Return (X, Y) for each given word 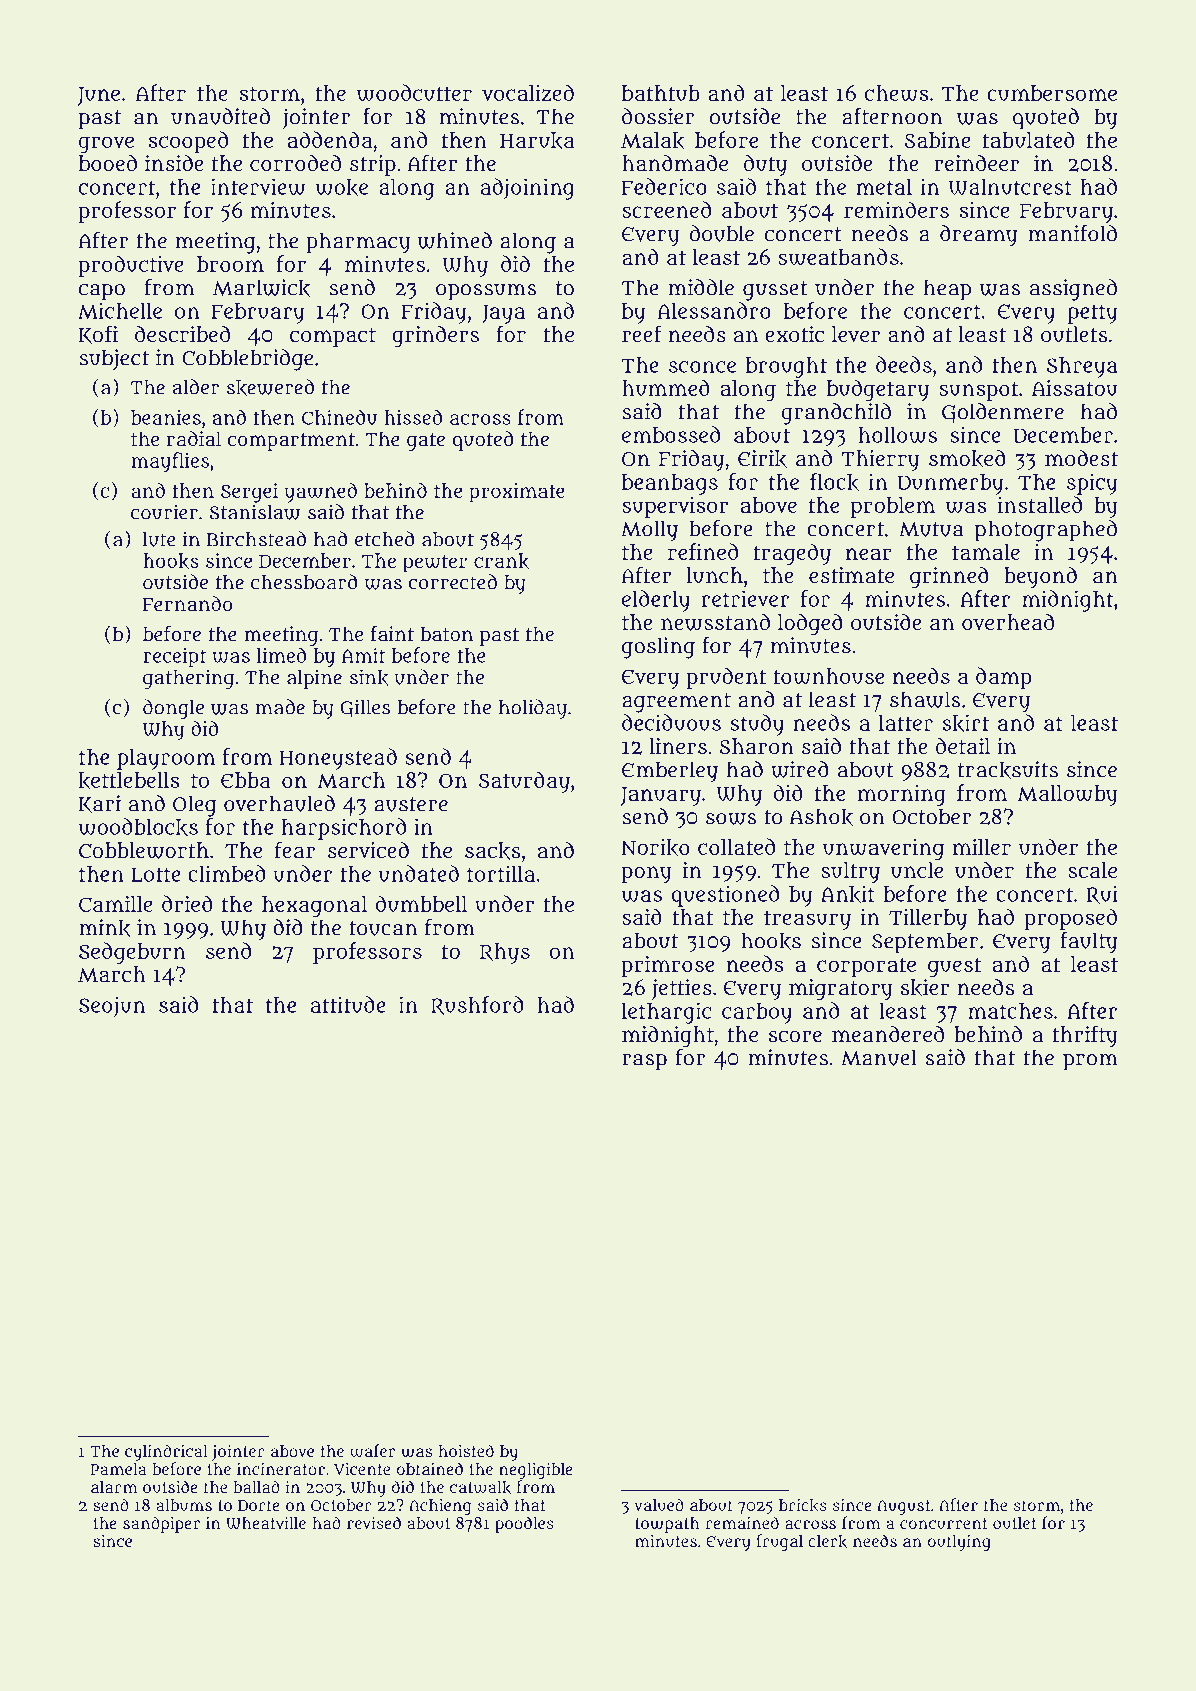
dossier (658, 116)
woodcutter (414, 93)
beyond (1040, 577)
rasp (644, 1062)
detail (963, 746)
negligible (536, 1471)
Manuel (879, 1057)
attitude (348, 1004)
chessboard (304, 582)
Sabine (938, 140)
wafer (372, 1451)
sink (369, 677)
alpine (314, 679)
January (661, 796)
